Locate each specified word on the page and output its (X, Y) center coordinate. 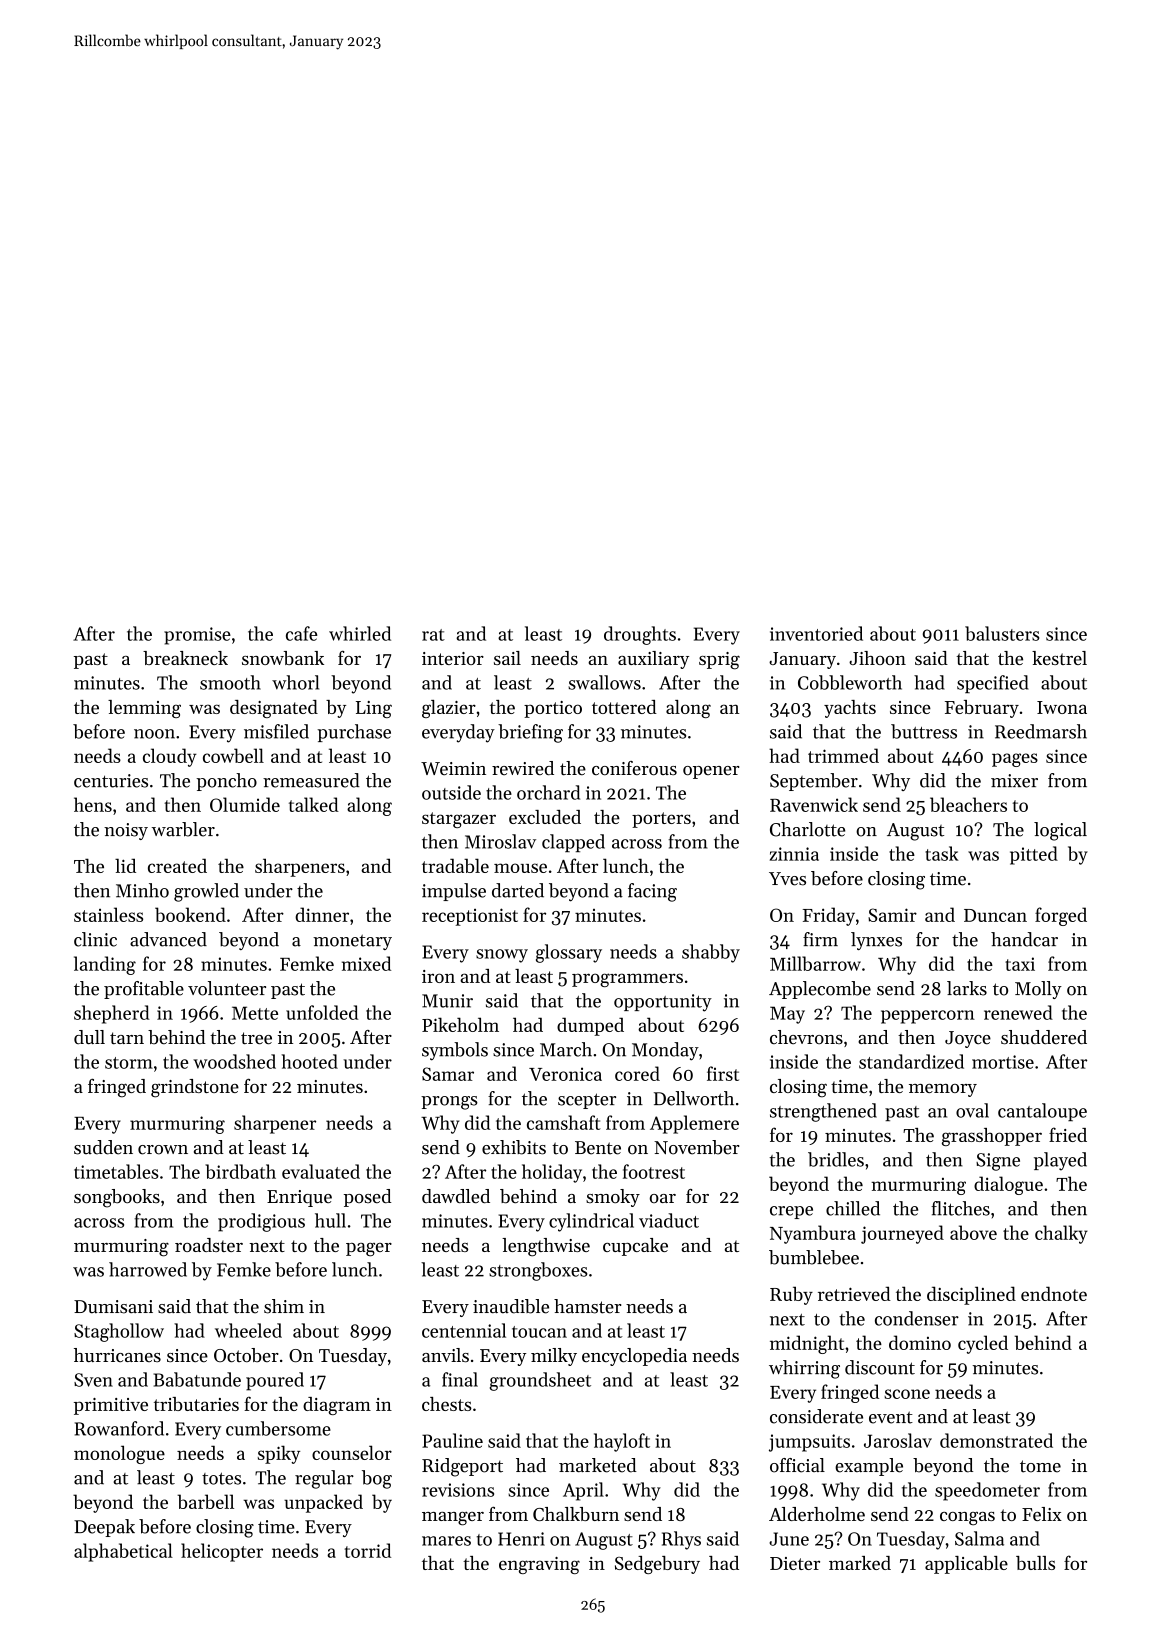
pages (1015, 760)
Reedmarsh (1041, 731)
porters (661, 820)
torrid (368, 1550)
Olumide (245, 804)
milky (554, 1357)
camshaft (564, 1122)
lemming (144, 709)
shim (284, 1306)
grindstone (195, 1088)
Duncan (995, 915)
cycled (983, 1344)
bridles (836, 1159)
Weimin (453, 768)
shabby (711, 953)
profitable (144, 990)
